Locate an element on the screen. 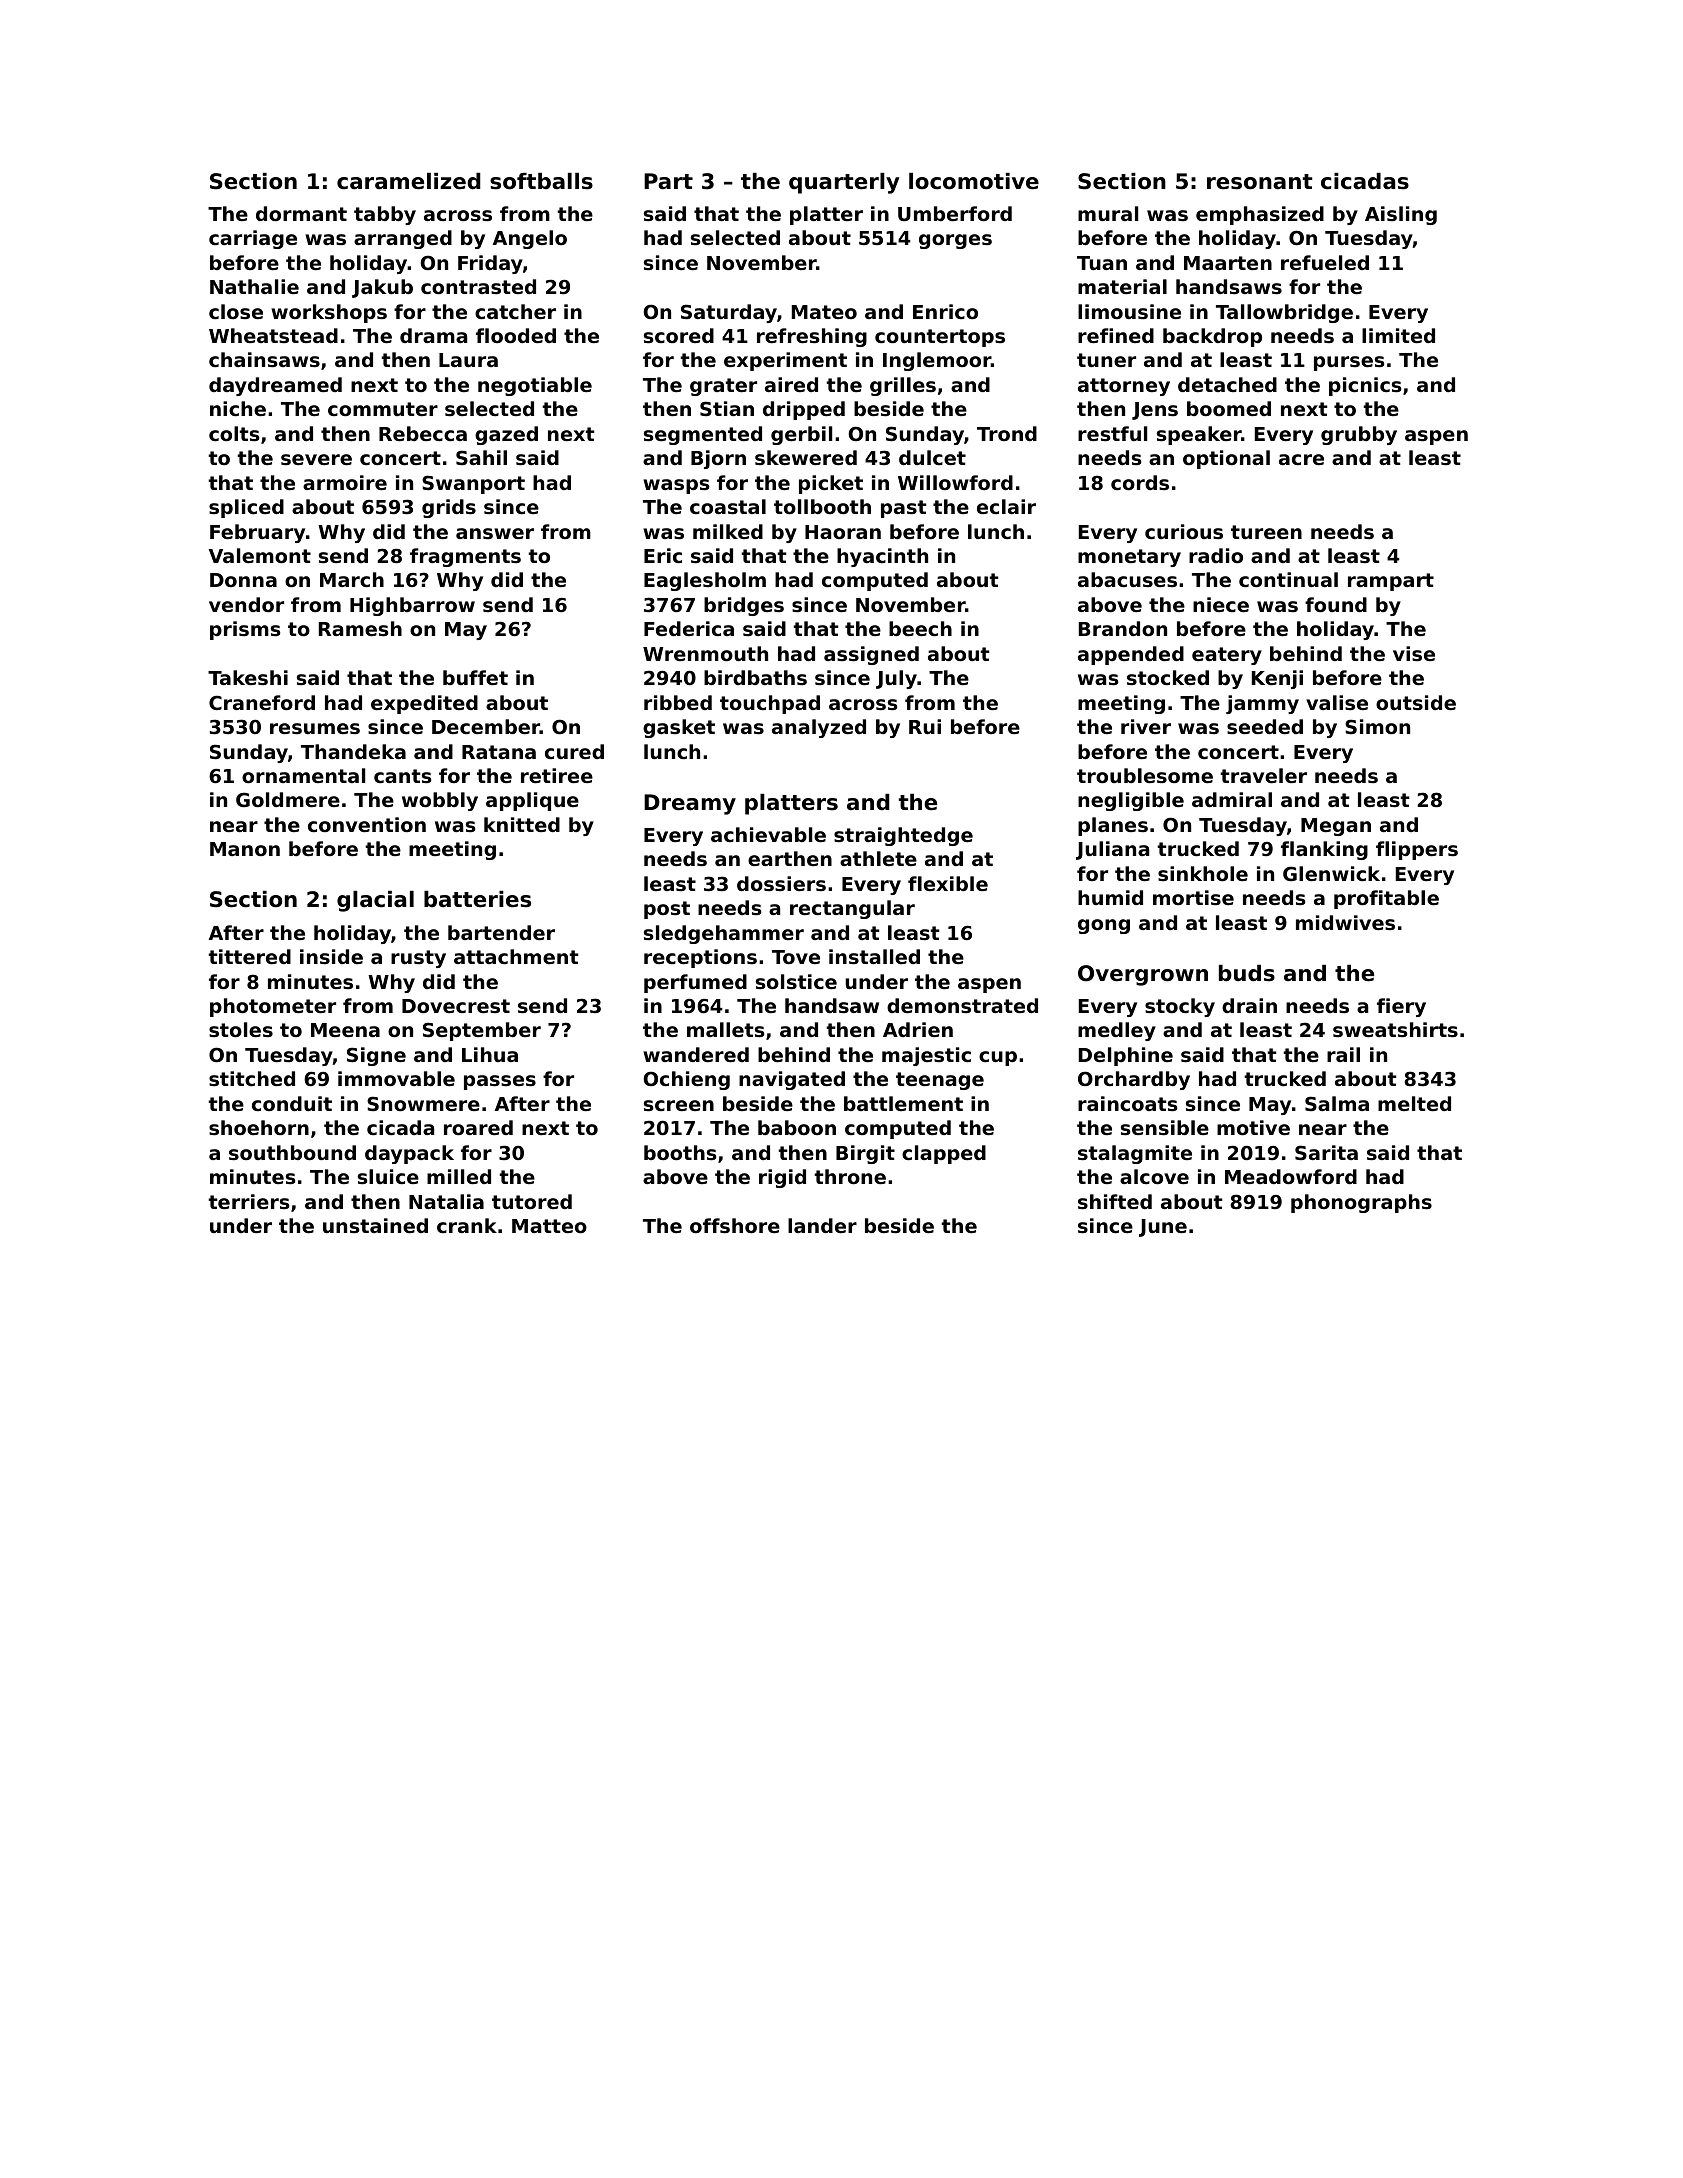 This screenshot has height=2178, width=1683. ornamental is located at coordinates (303, 775).
